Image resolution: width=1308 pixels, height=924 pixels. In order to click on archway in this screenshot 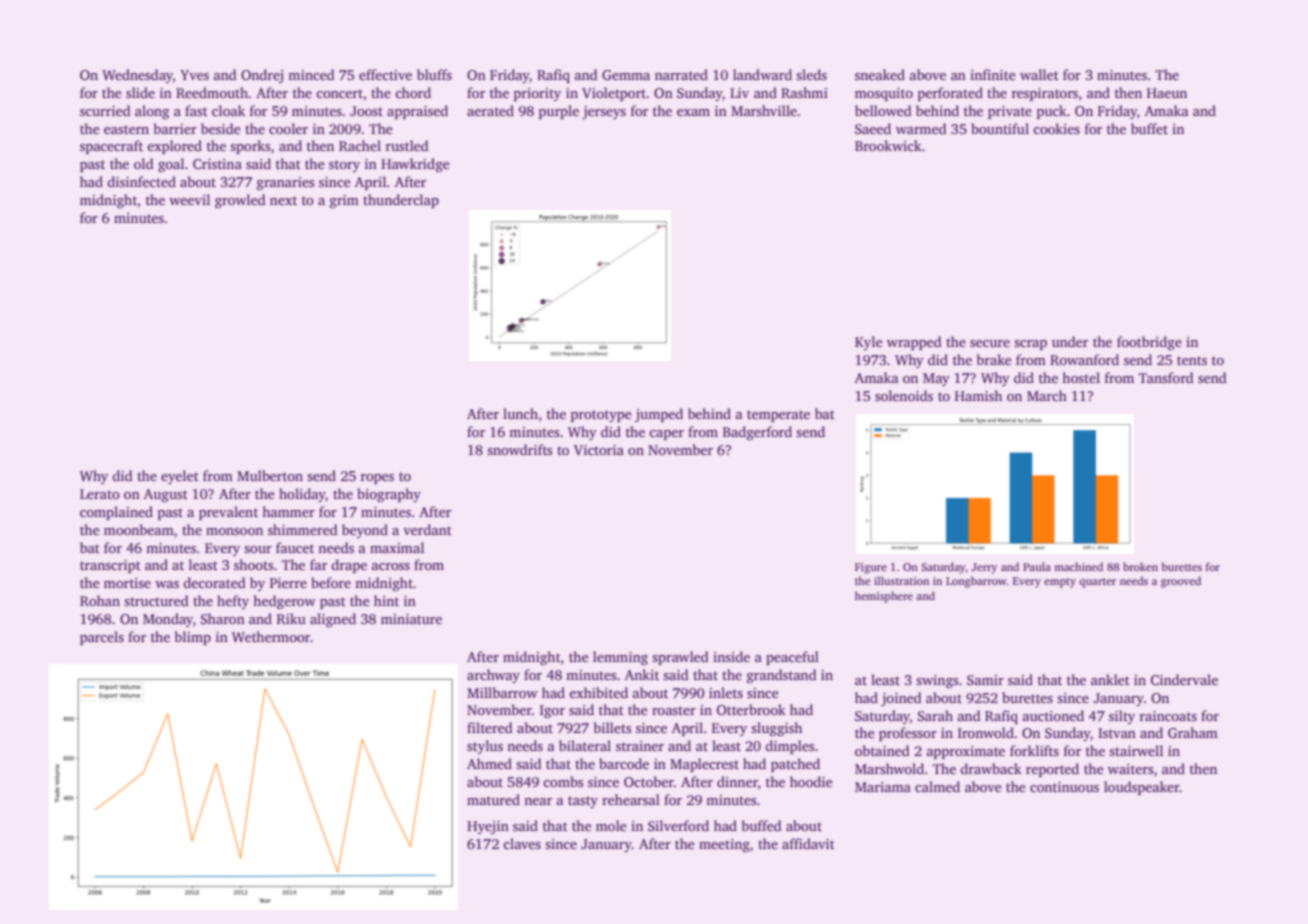, I will do `click(493, 676)`.
